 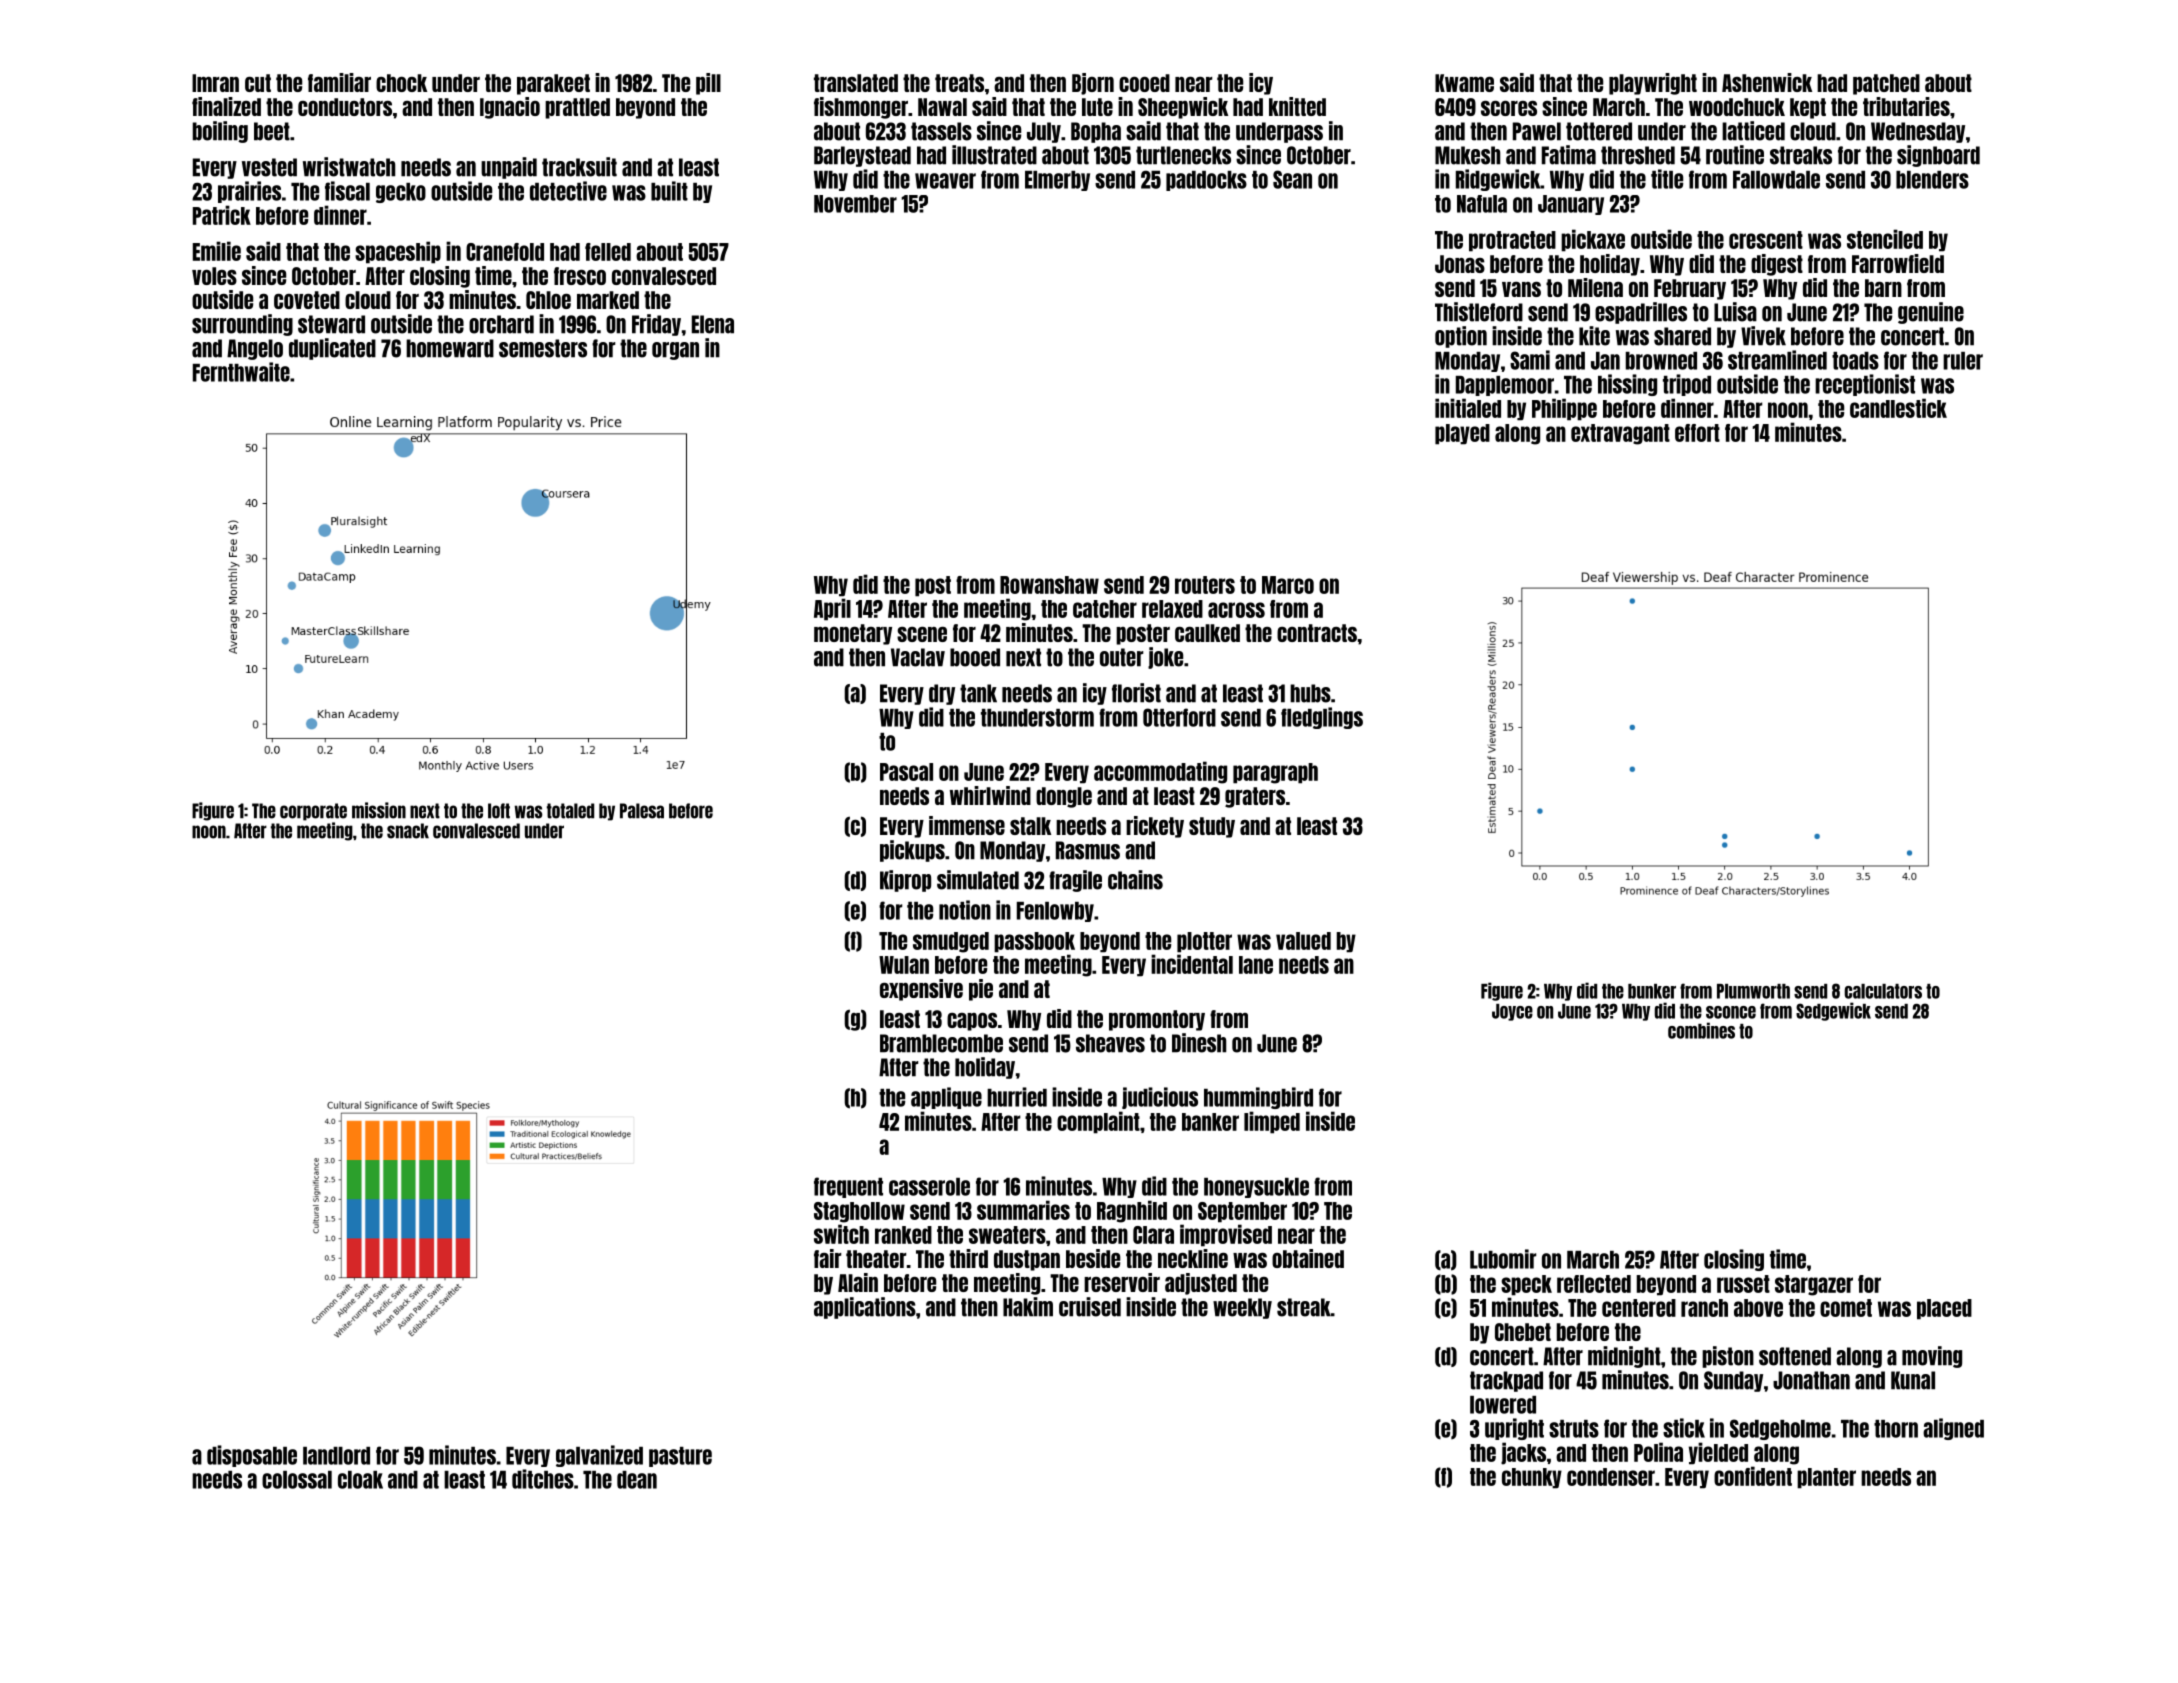 What do you see at coordinates (853, 634) in the screenshot?
I see `monetary` at bounding box center [853, 634].
